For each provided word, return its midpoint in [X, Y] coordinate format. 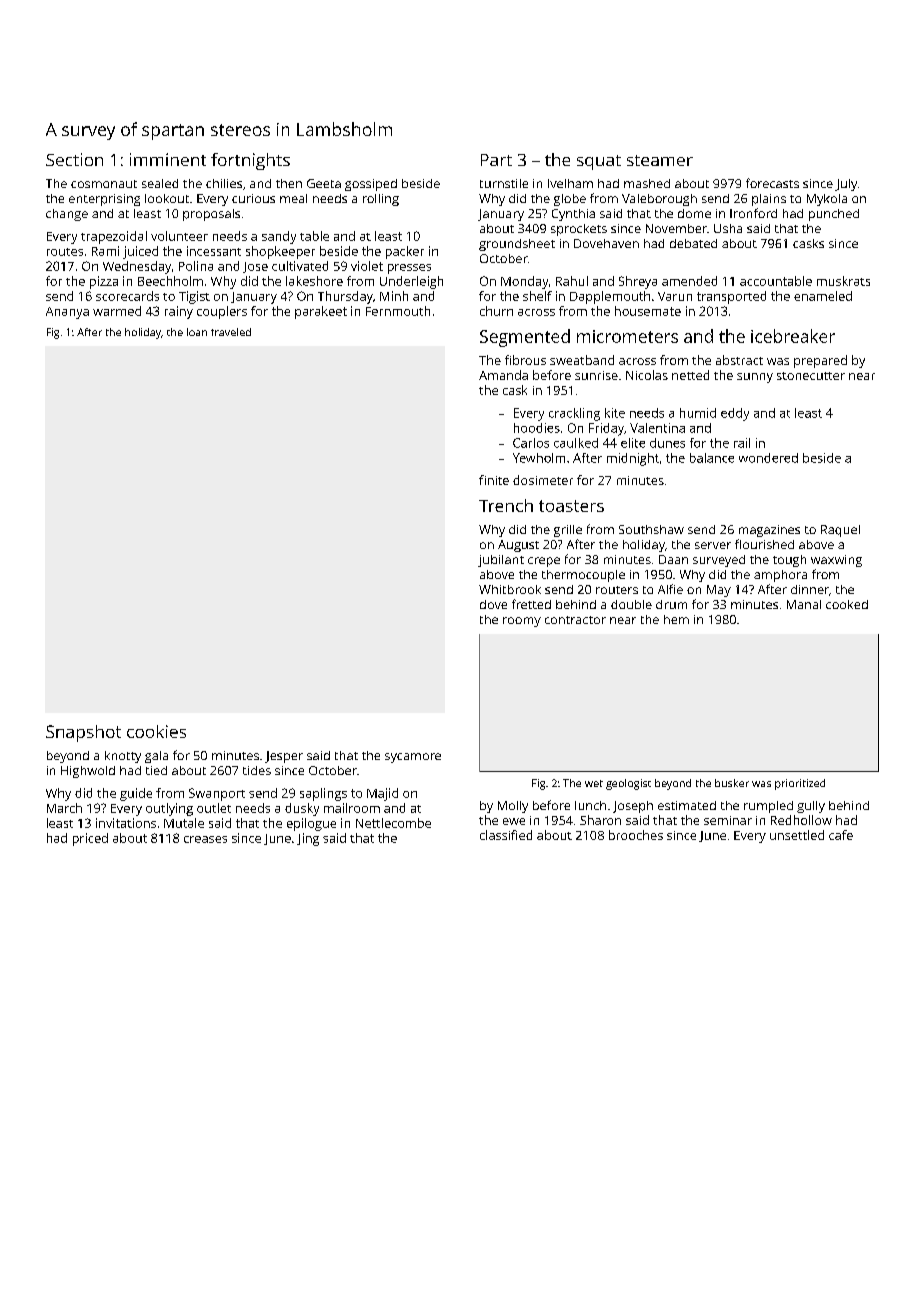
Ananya [67, 313]
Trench [506, 505]
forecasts [772, 183]
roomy [522, 622]
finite [494, 480]
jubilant [501, 561]
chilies [224, 183]
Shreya [638, 282]
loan [197, 332]
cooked [847, 604]
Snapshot [83, 733]
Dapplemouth [610, 297]
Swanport [217, 794]
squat [599, 162]
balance [712, 458]
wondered [768, 458]
